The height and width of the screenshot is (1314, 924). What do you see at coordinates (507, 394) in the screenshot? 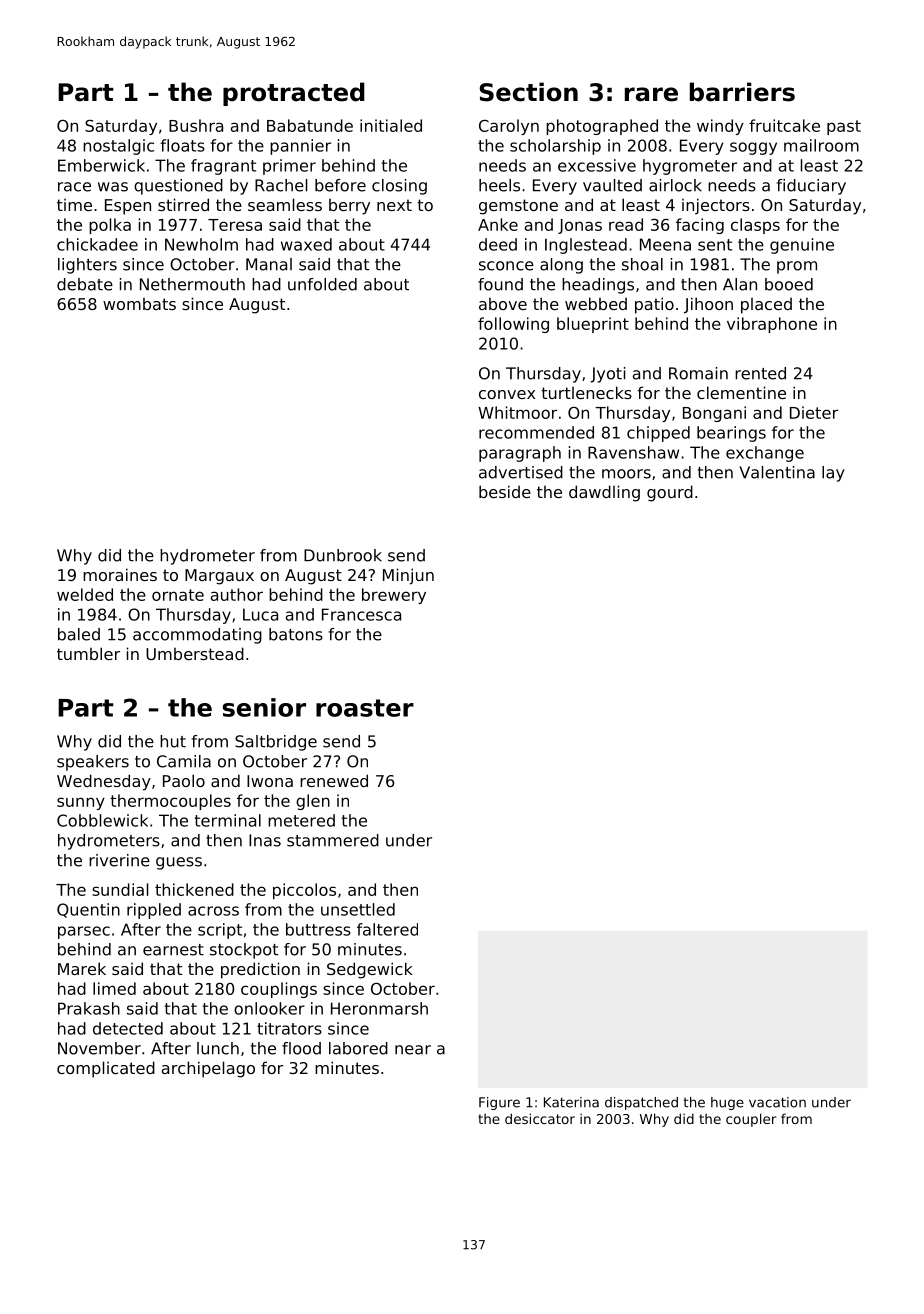
I see `convex` at bounding box center [507, 394].
